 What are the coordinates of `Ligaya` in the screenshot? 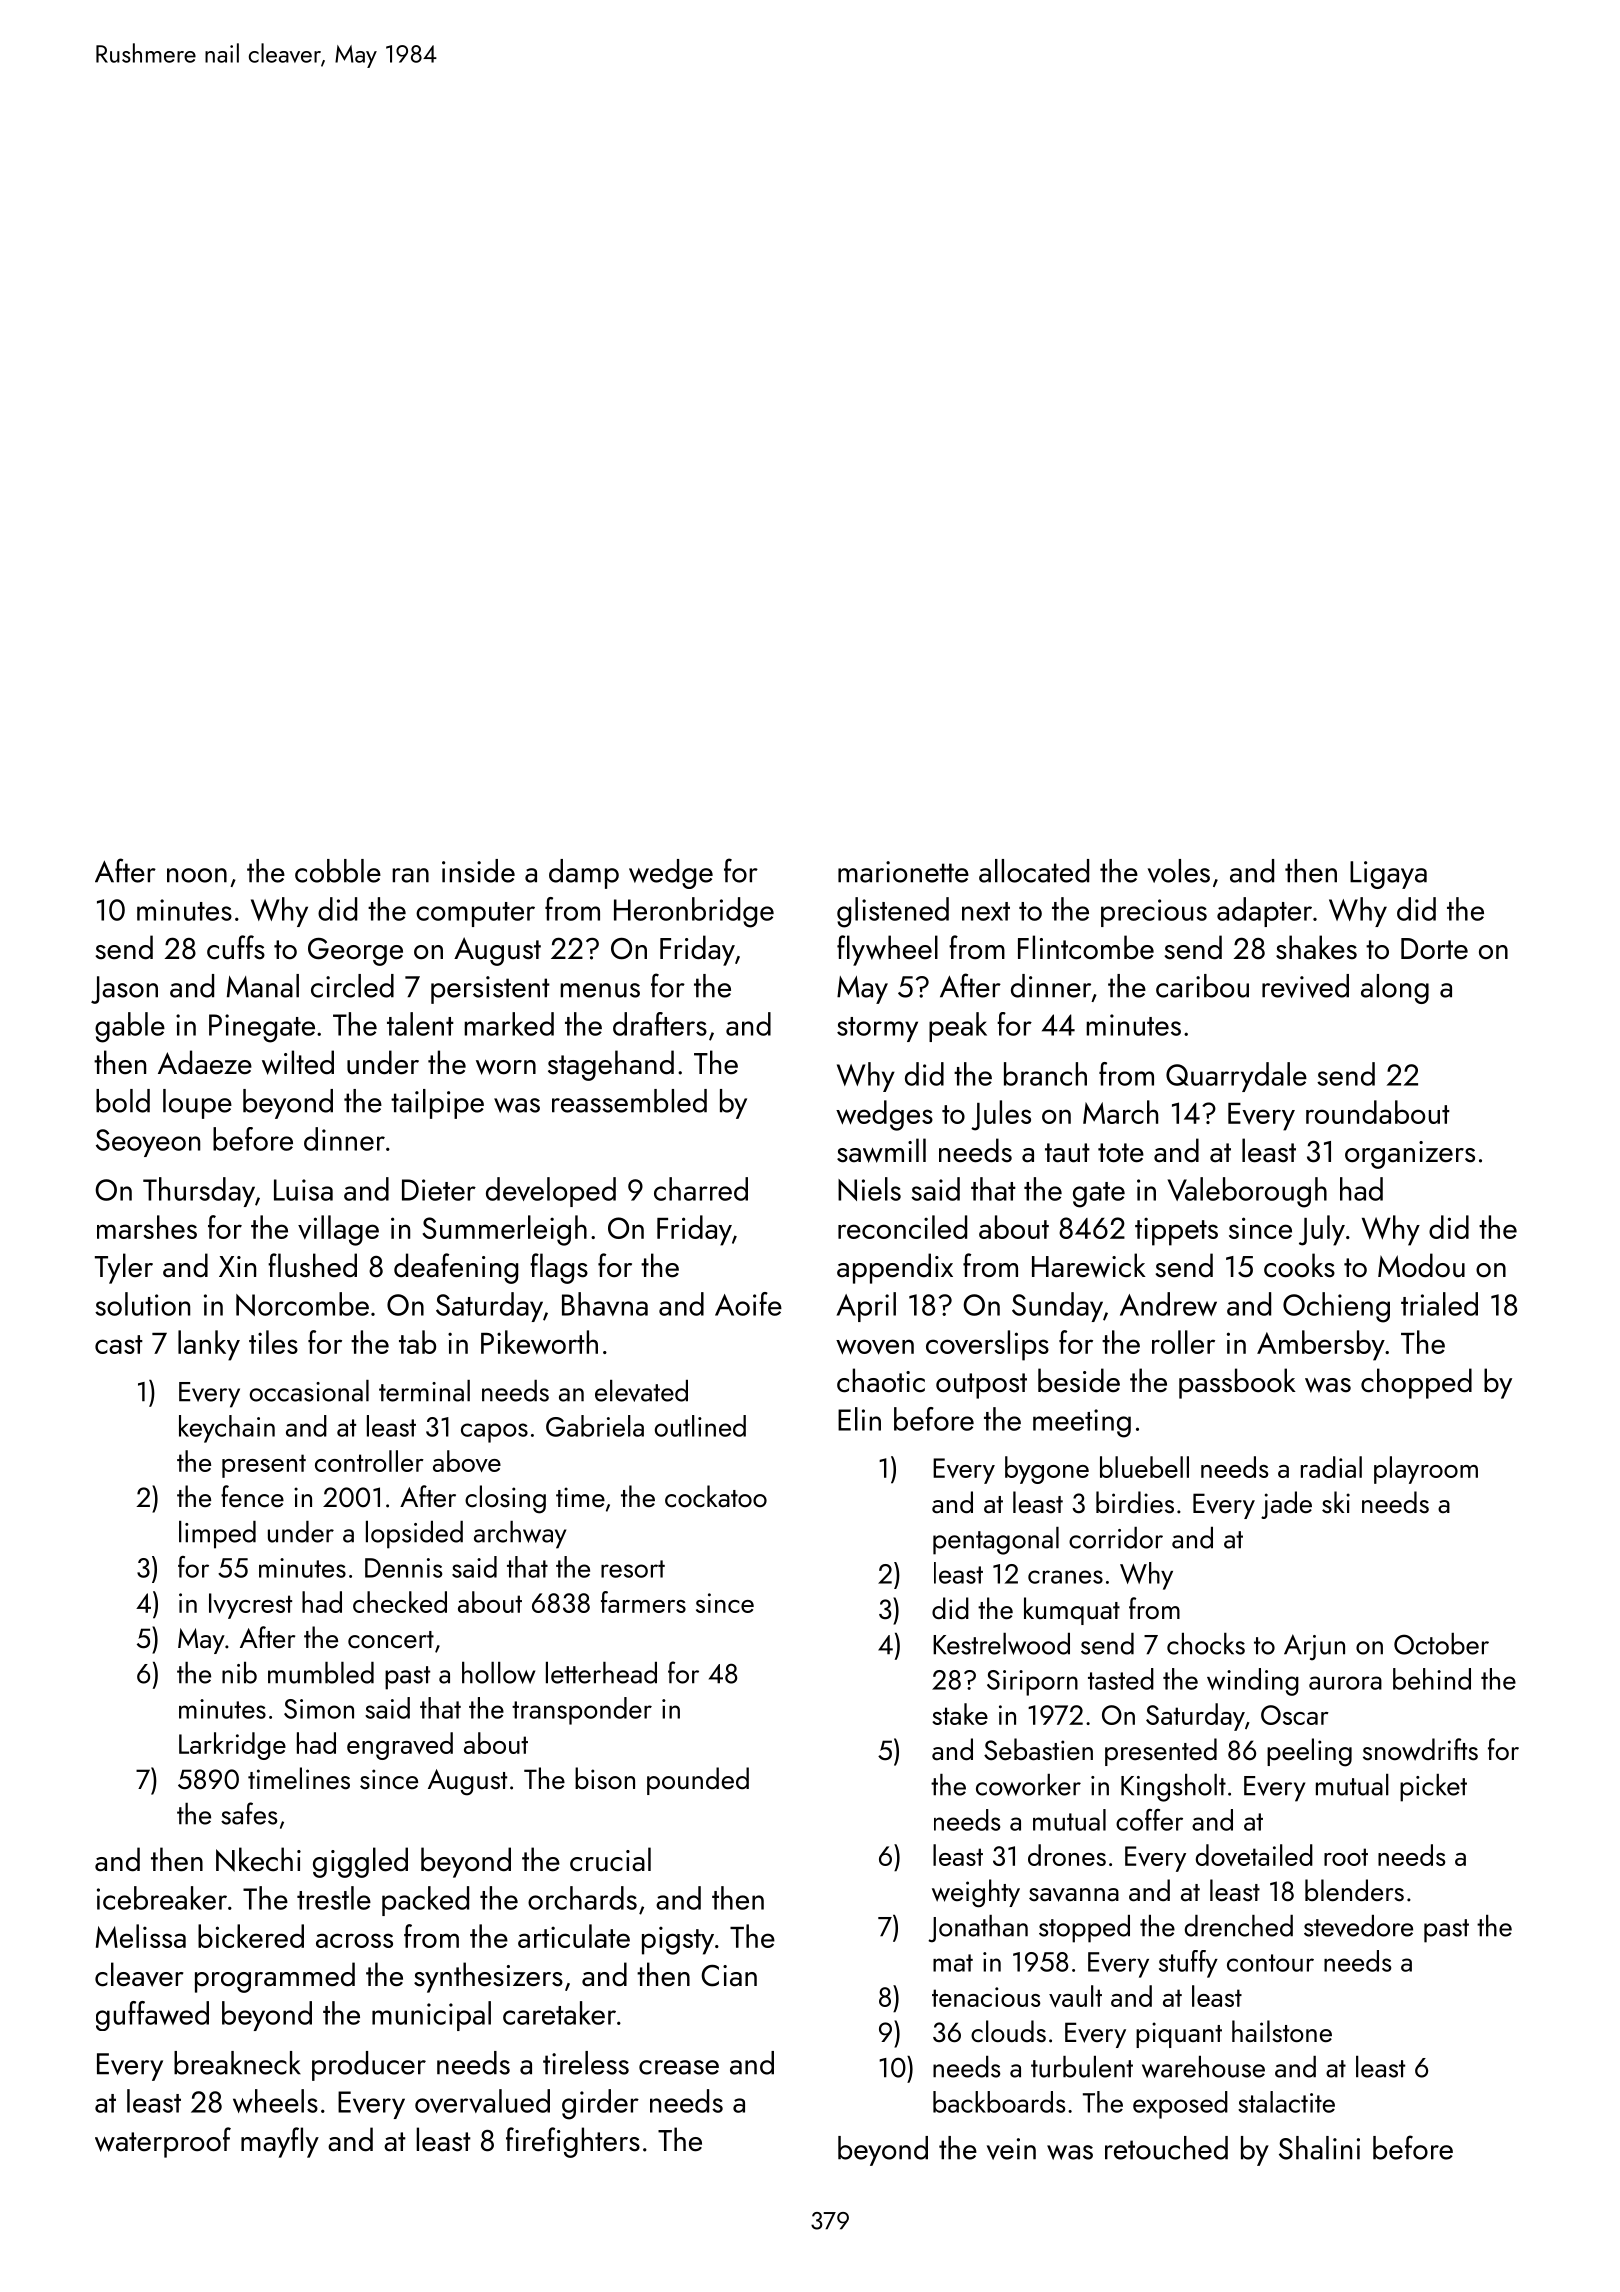 It's located at (1388, 875).
